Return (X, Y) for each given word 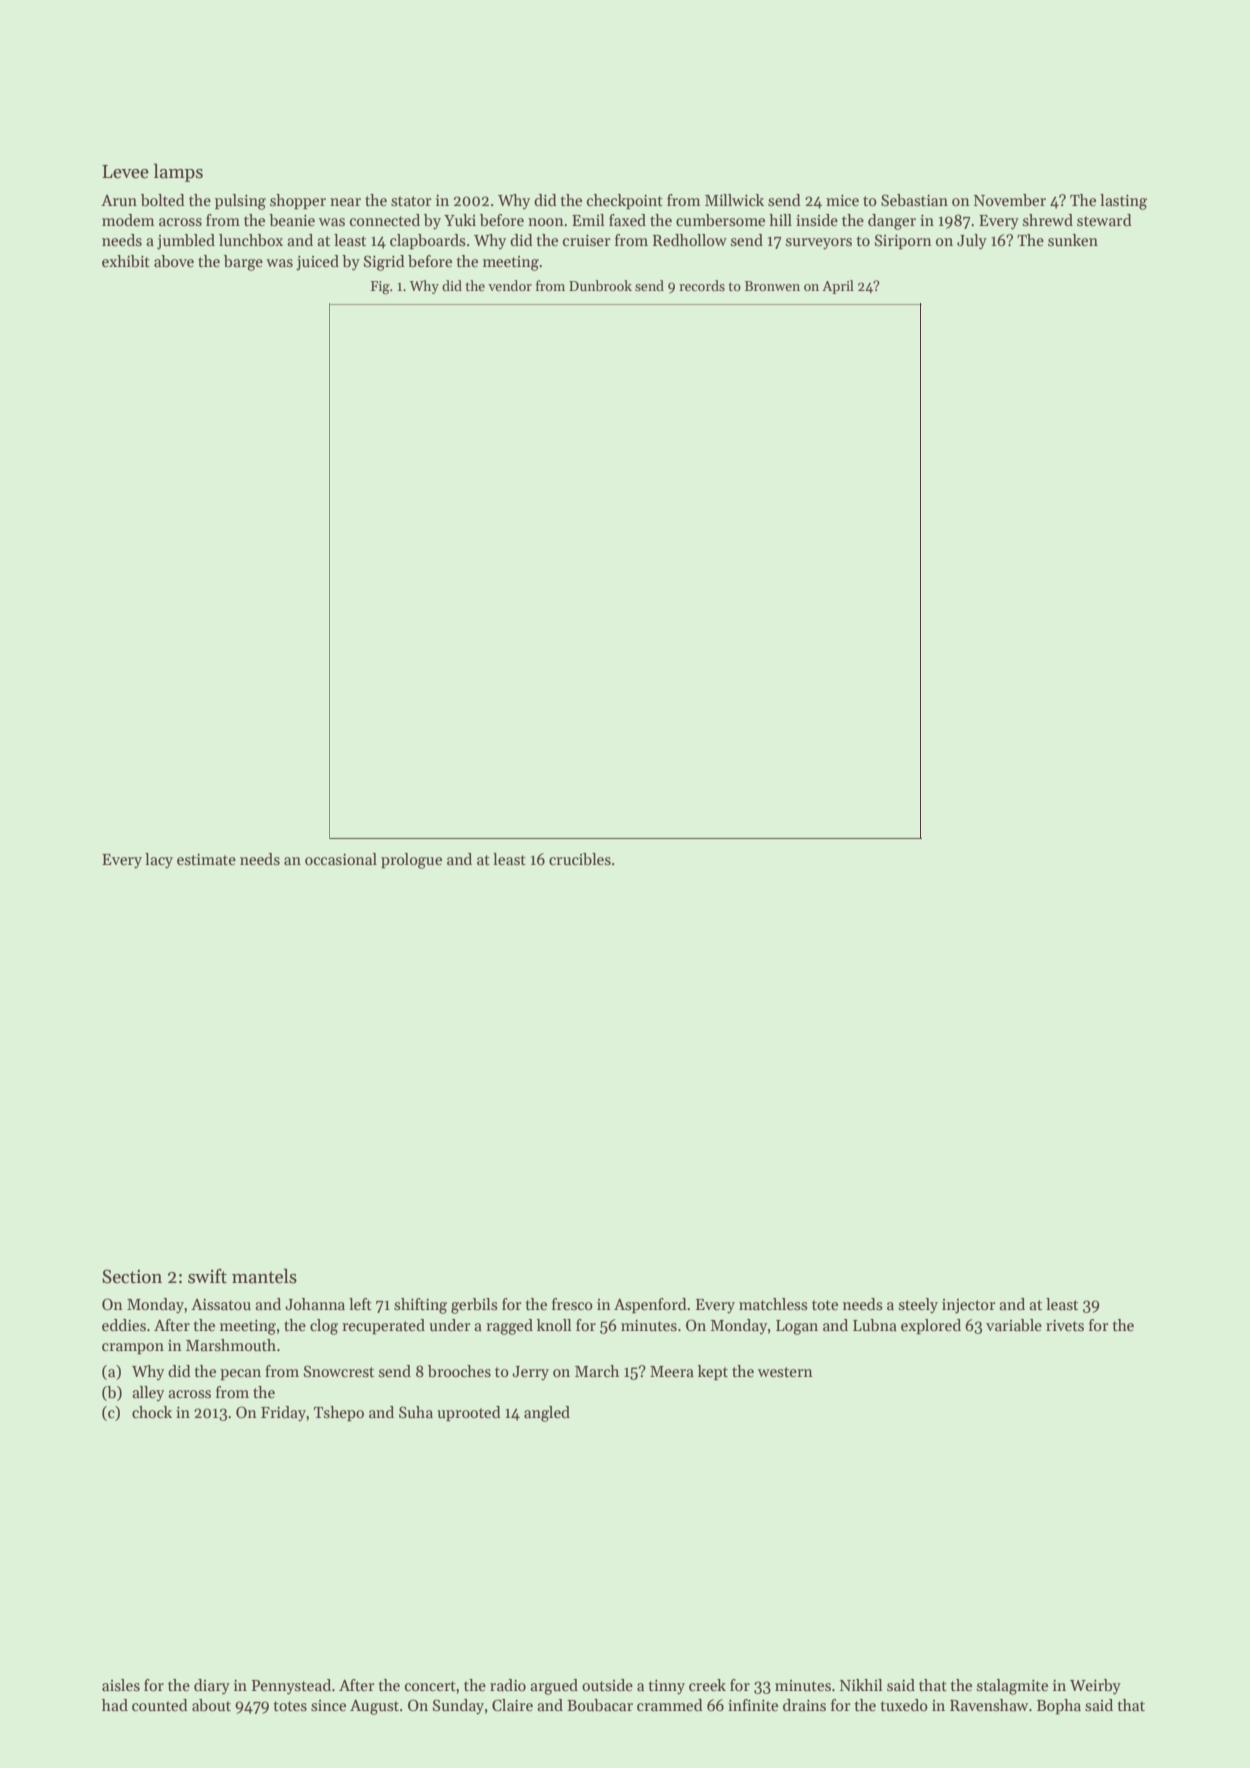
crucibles (580, 859)
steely (918, 1306)
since (328, 1706)
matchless (773, 1304)
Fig (380, 288)
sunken (1073, 240)
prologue (411, 861)
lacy (159, 861)
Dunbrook (600, 285)
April (838, 287)
